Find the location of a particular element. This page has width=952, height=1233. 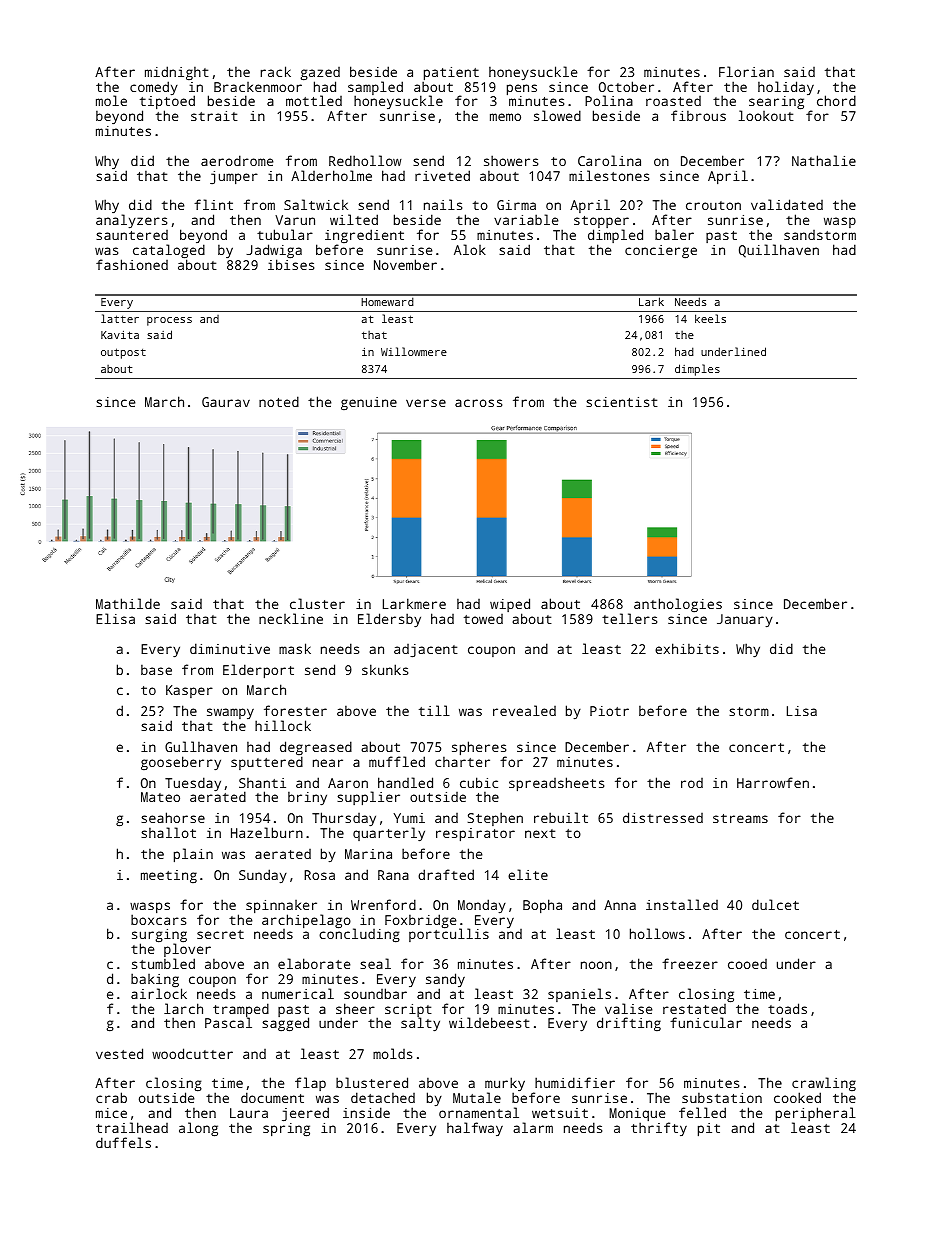

Mateo is located at coordinates (160, 797).
